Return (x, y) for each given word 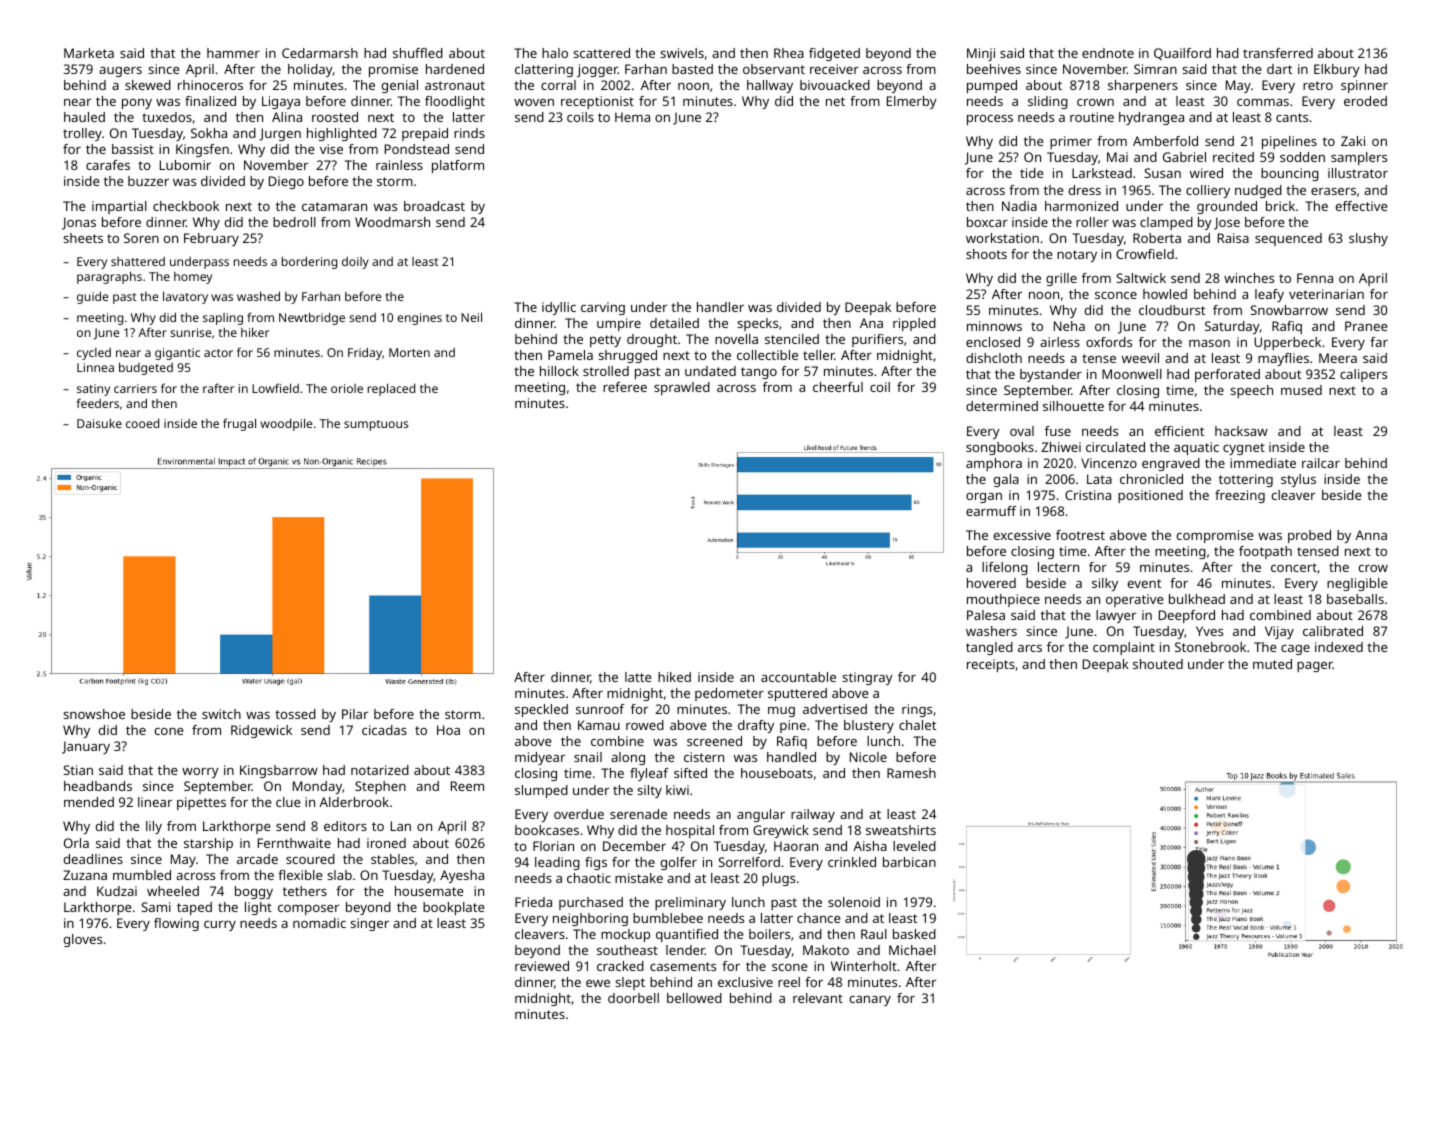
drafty (756, 726)
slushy (1368, 239)
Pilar (355, 714)
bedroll (294, 222)
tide (1032, 173)
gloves (83, 940)
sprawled (682, 388)
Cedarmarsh (320, 53)
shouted (1158, 664)
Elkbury (1337, 70)
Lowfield (275, 388)
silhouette (1073, 406)
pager (1315, 667)
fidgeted (834, 54)
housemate (429, 891)
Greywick (781, 831)
